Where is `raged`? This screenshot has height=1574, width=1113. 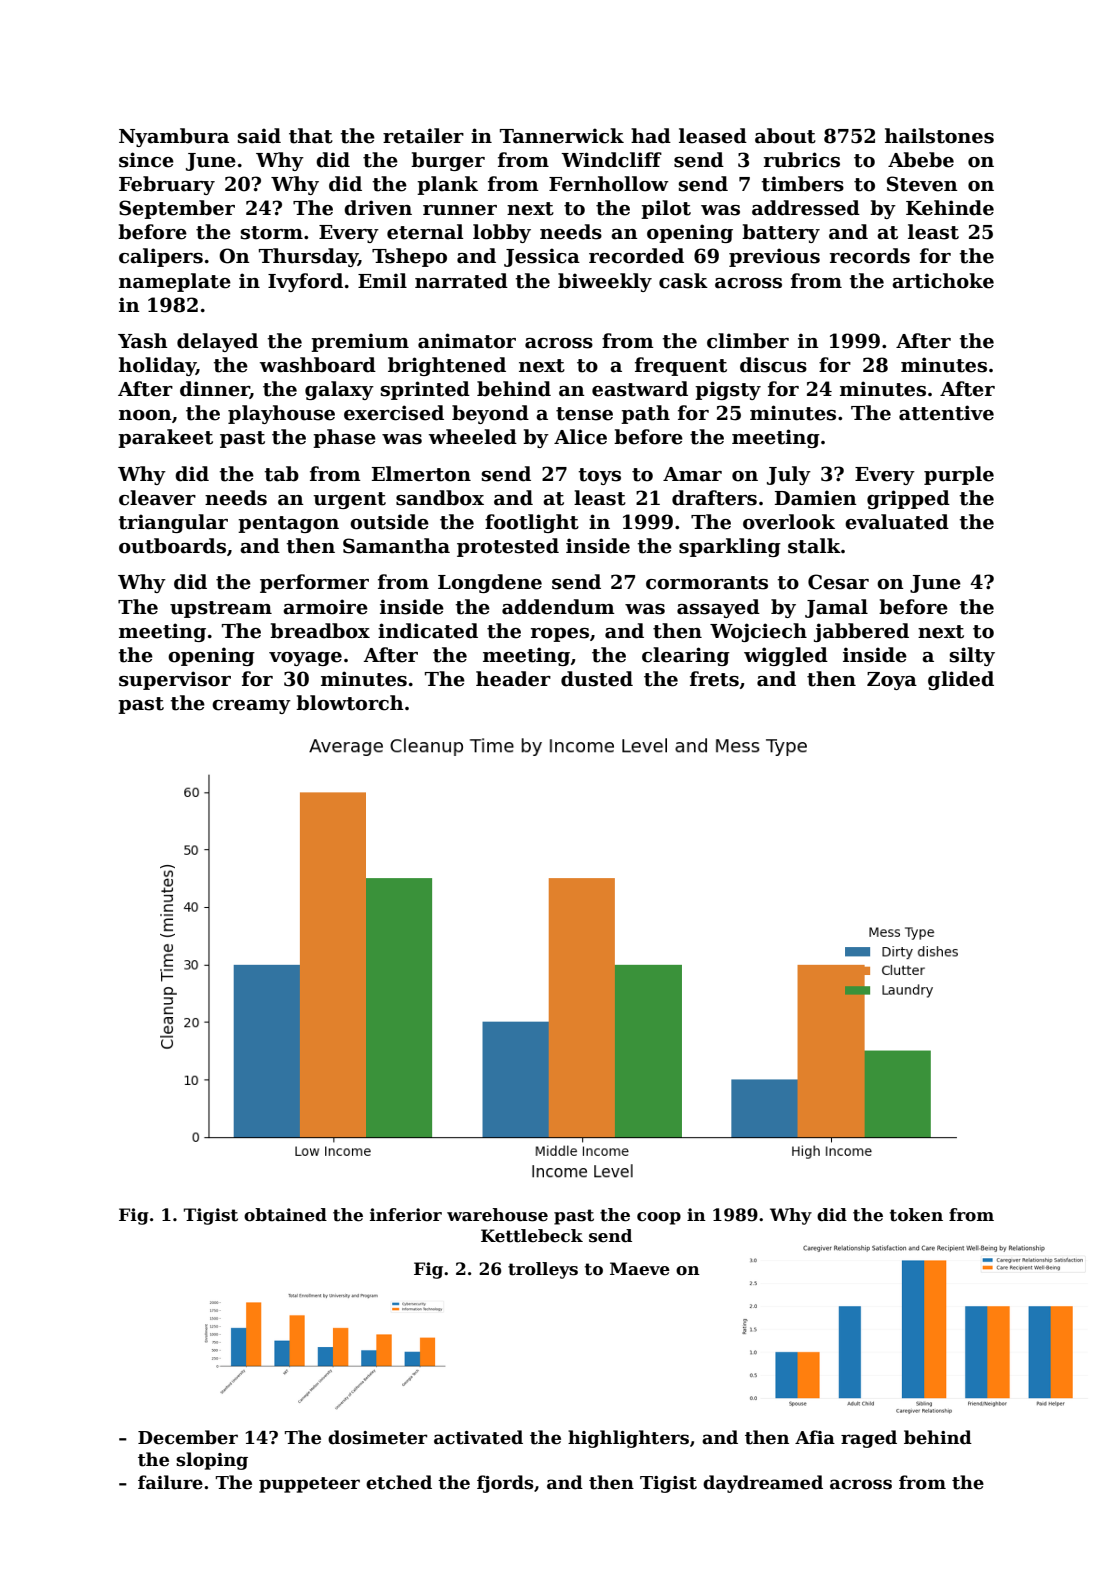 raged is located at coordinates (869, 1439).
